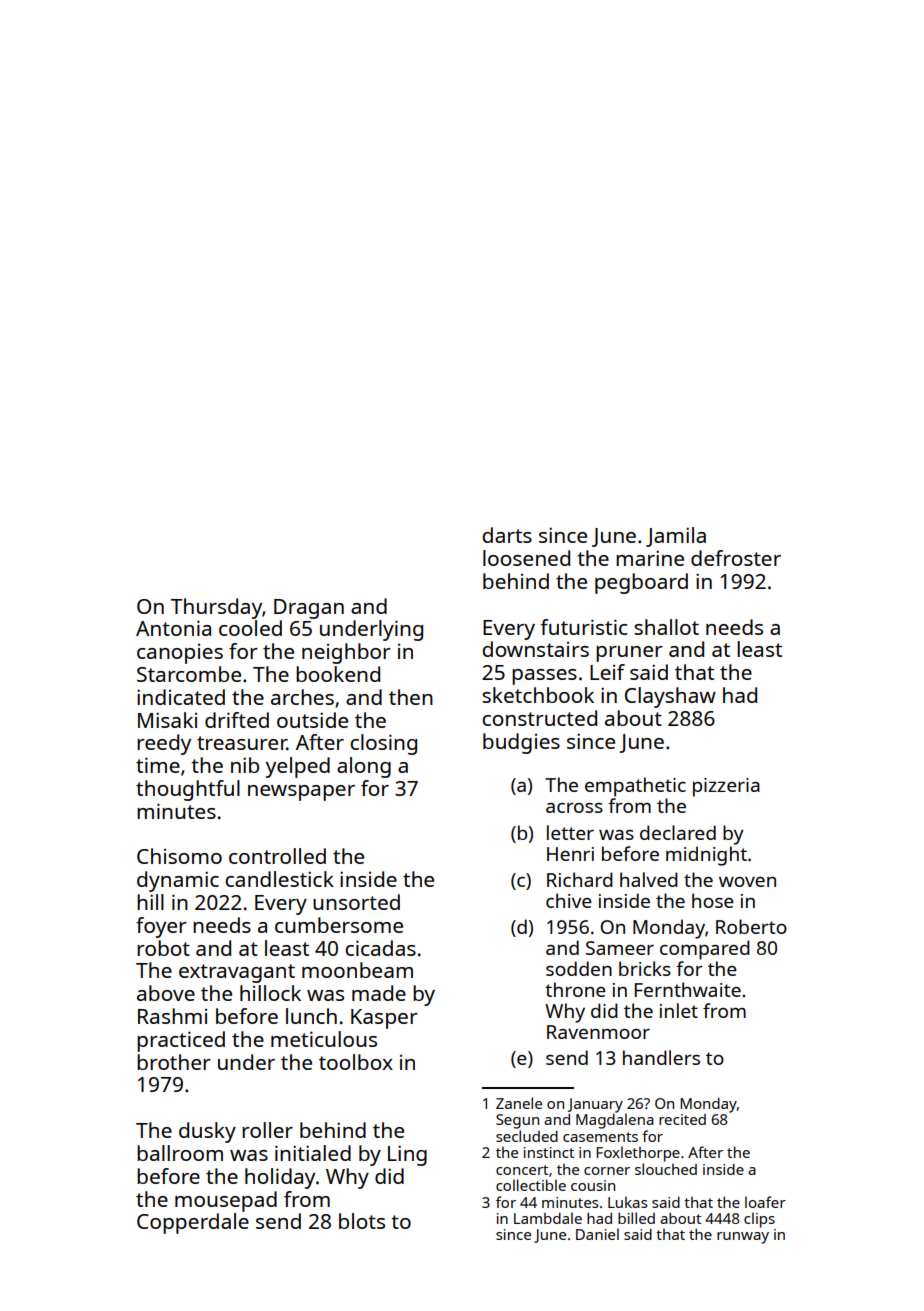 The width and height of the screenshot is (924, 1311). Describe the element at coordinates (173, 628) in the screenshot. I see `Antonia` at that location.
